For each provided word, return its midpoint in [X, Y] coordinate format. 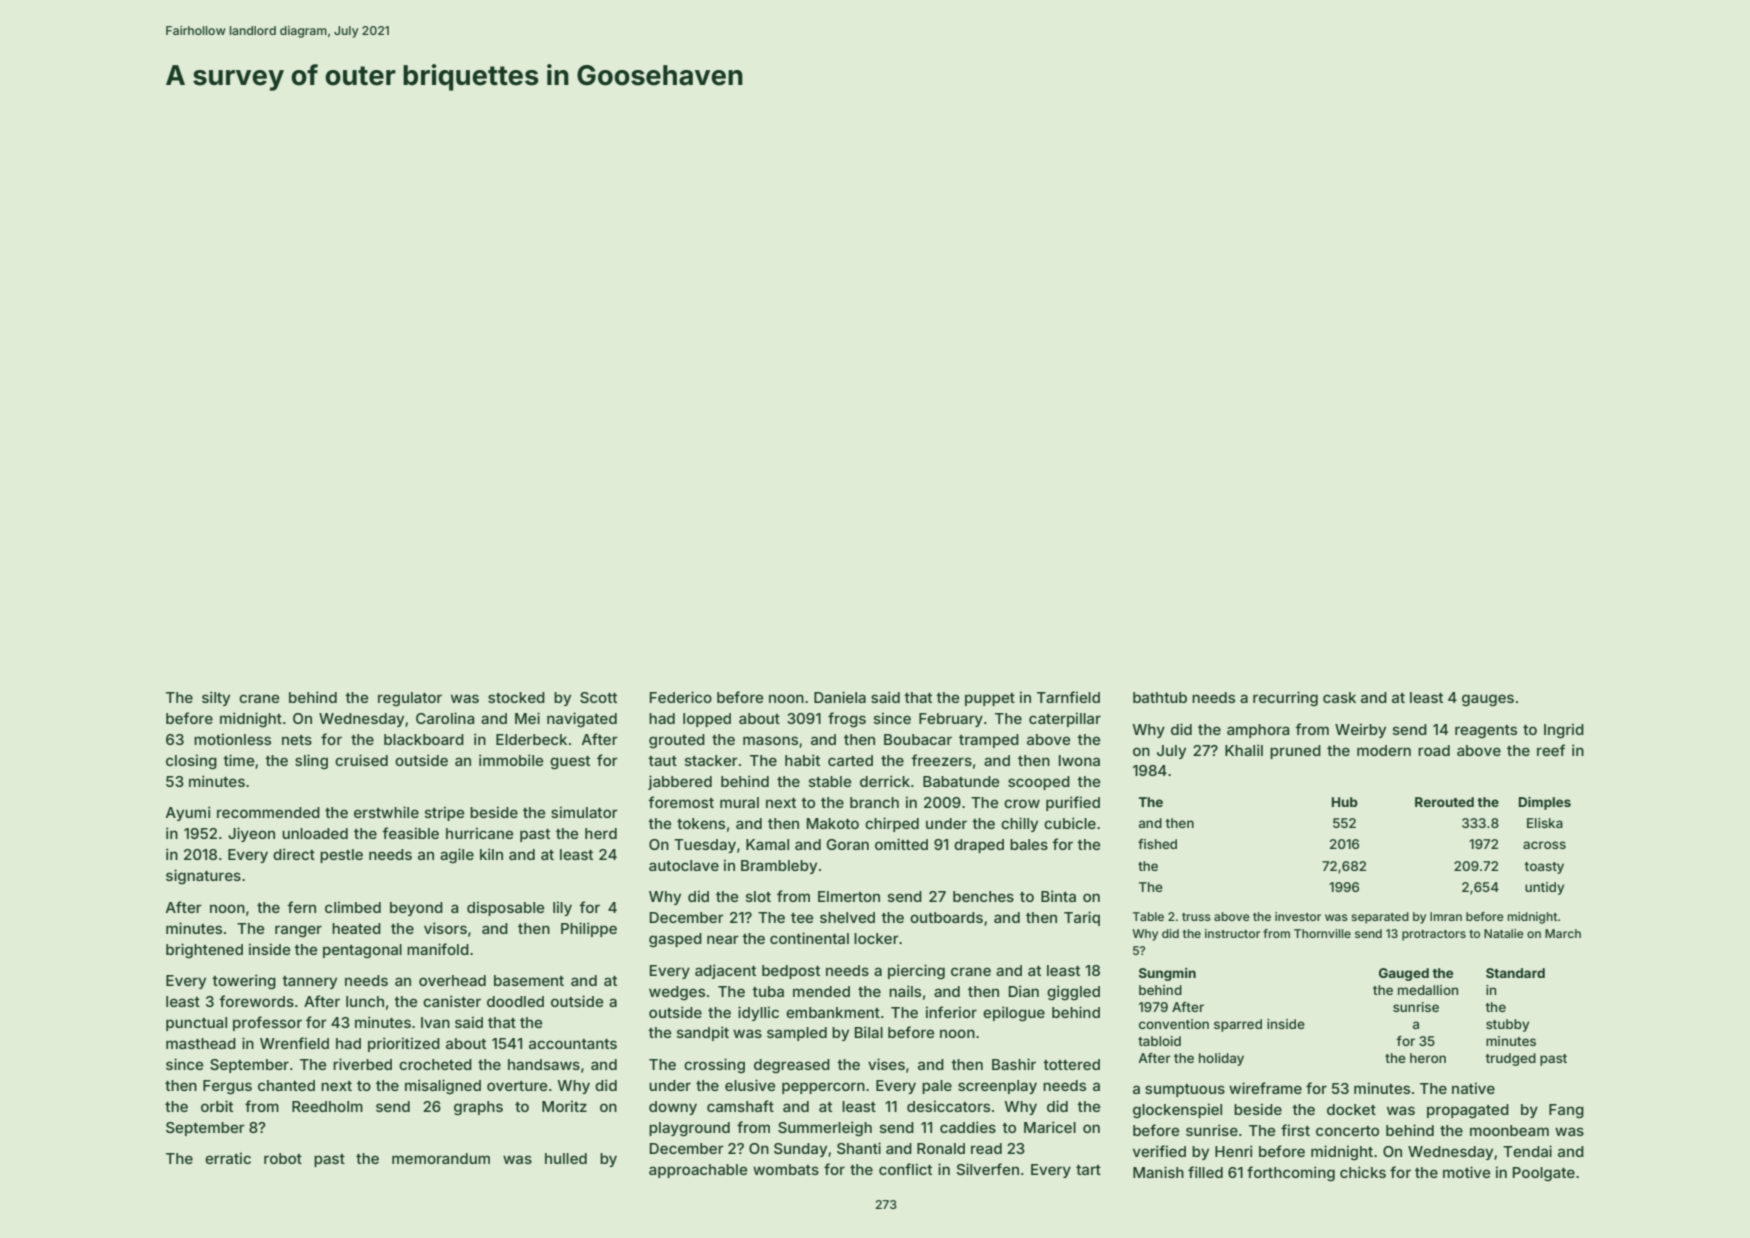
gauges [1488, 700]
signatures [203, 876]
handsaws [544, 1064]
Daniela [840, 697]
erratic [228, 1158]
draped [979, 846]
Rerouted [1444, 802]
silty [216, 698]
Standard [1515, 973]
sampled [797, 1034]
